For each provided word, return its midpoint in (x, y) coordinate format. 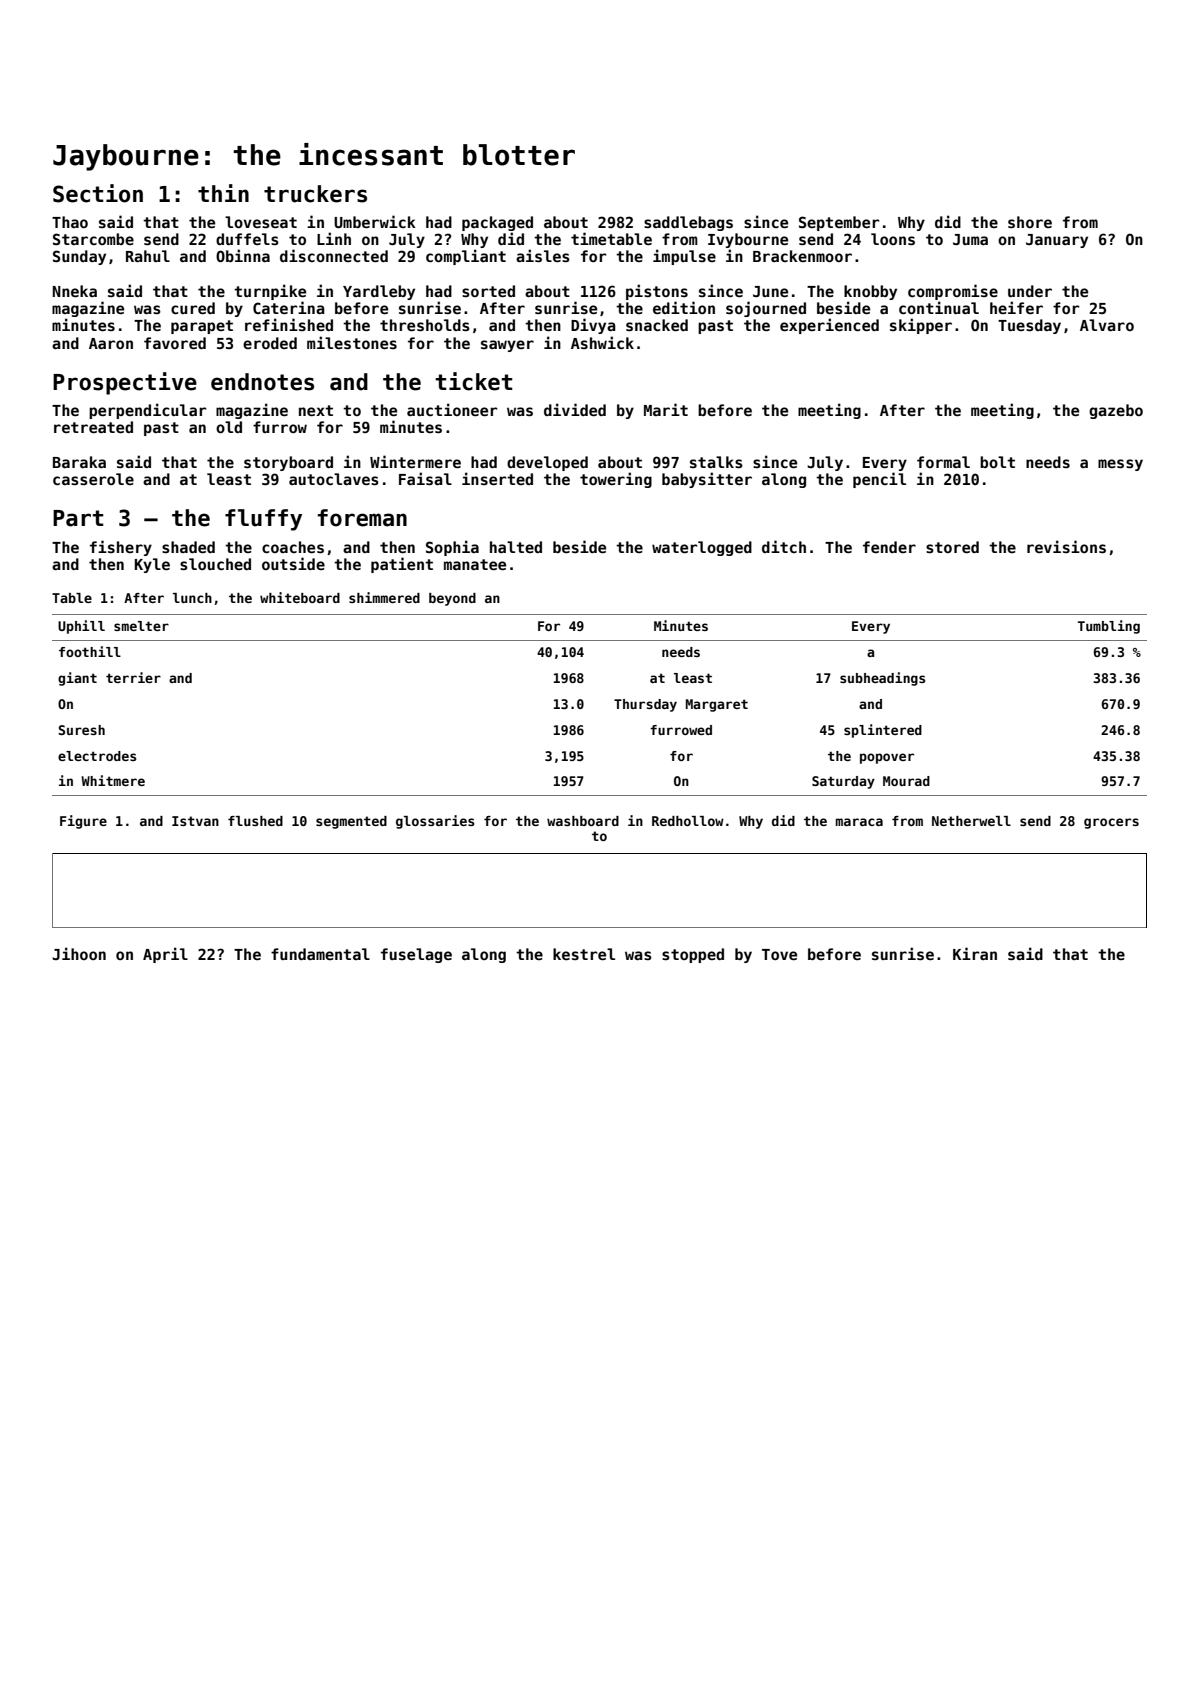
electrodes (97, 756)
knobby (870, 292)
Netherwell (971, 821)
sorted (488, 291)
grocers (1111, 823)
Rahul (148, 256)
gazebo (1116, 411)
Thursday (645, 705)
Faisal (425, 478)
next (316, 410)
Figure (83, 822)
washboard (583, 821)
